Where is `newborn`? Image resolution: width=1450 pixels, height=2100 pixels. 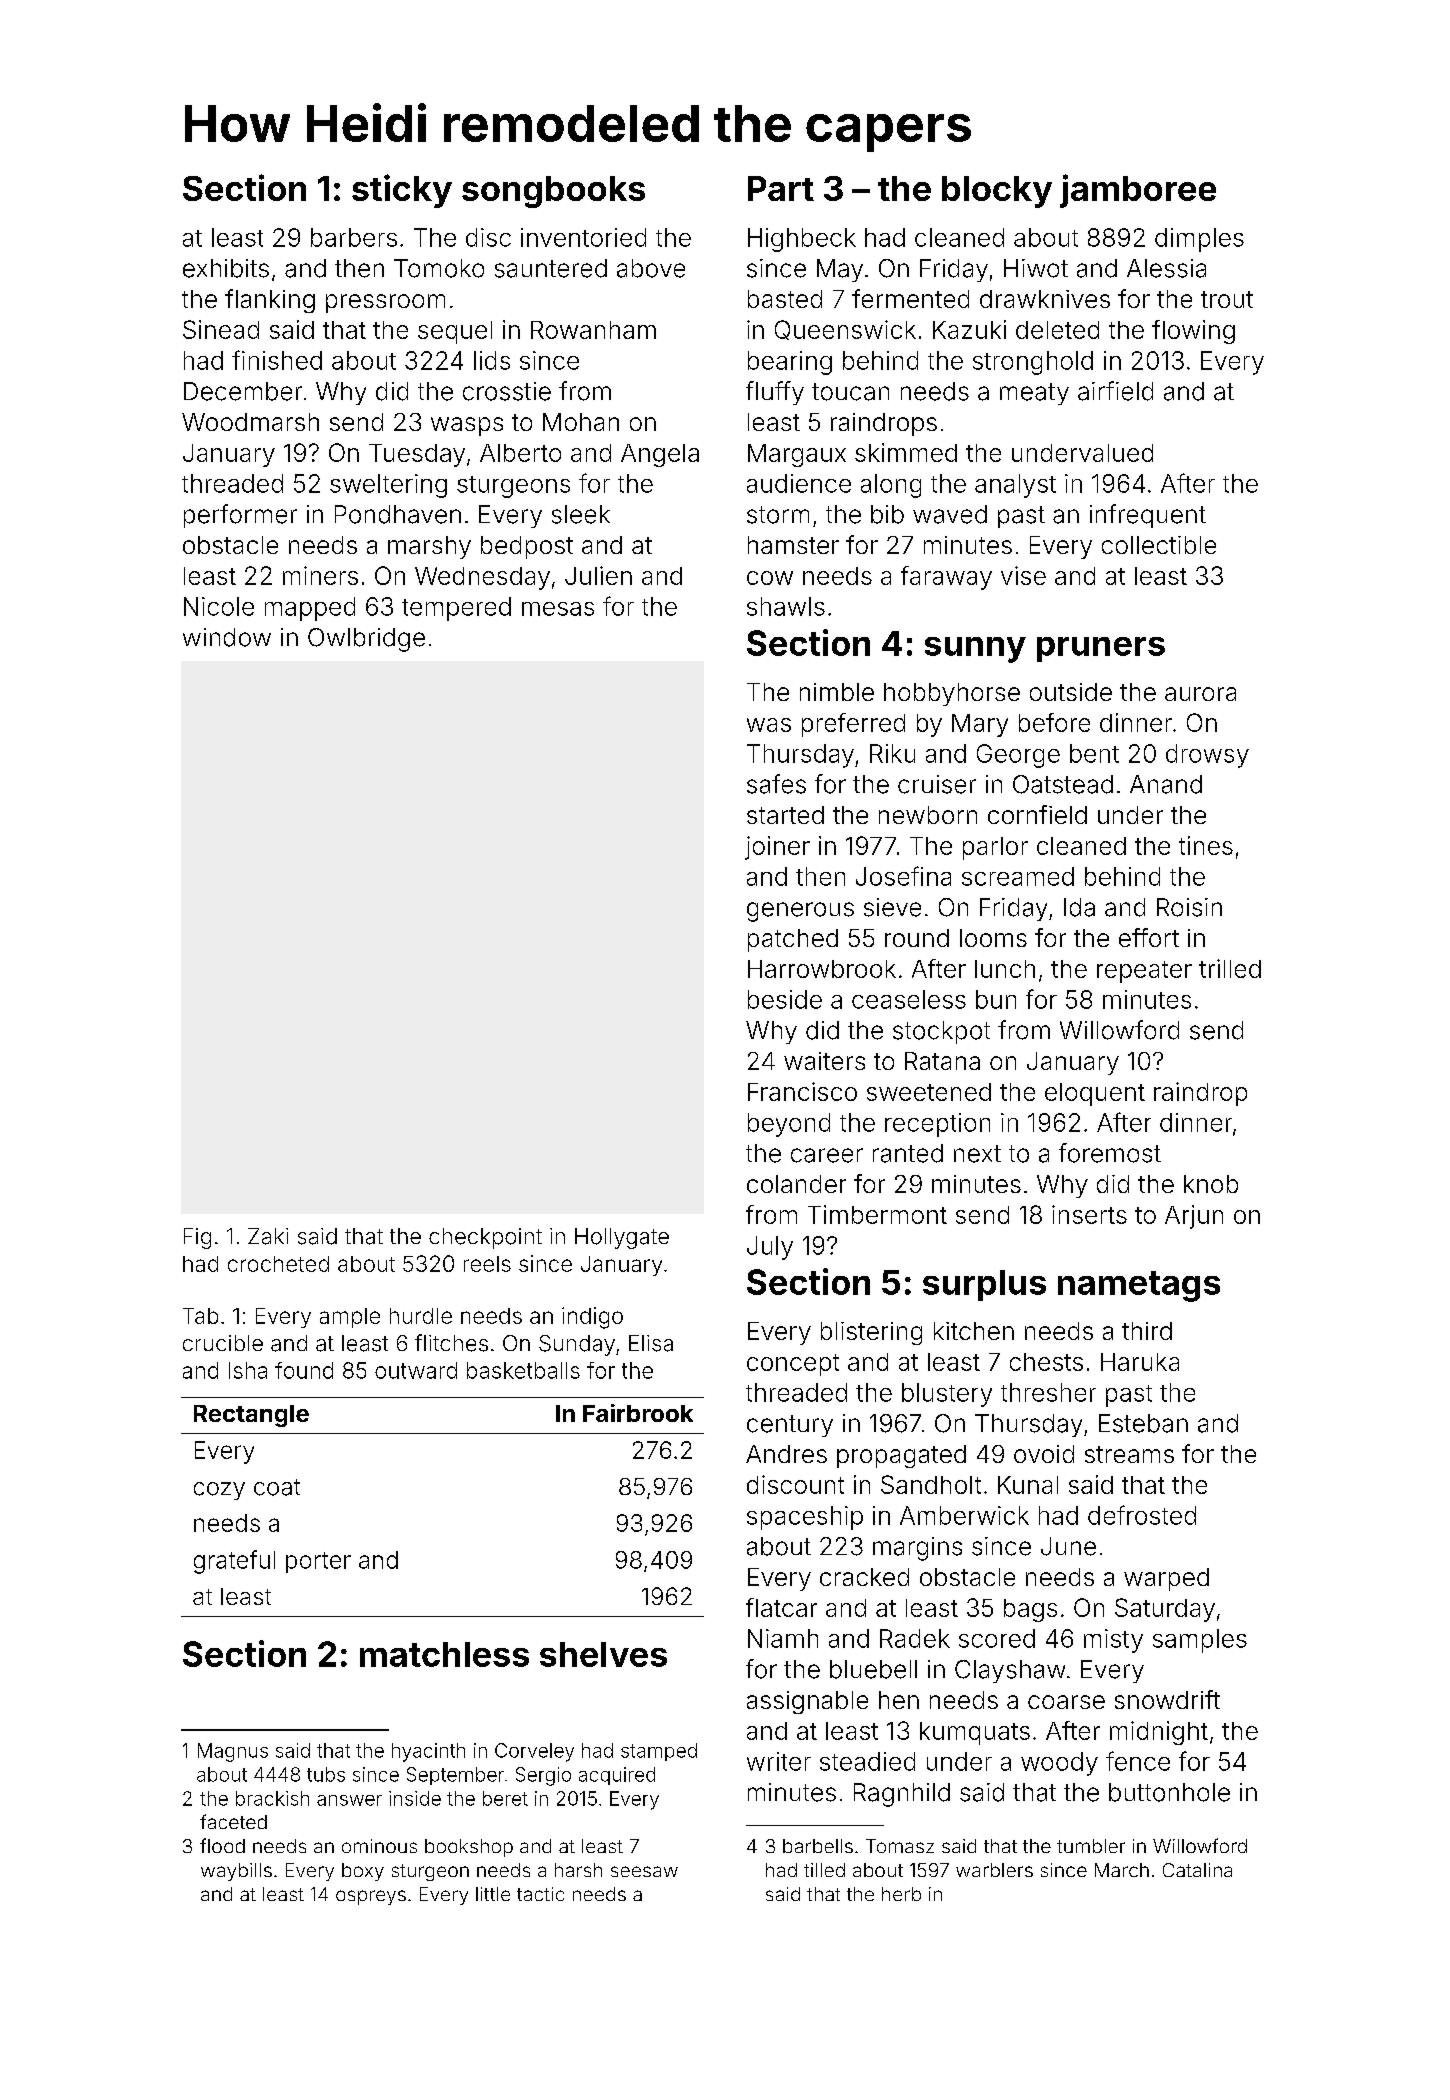 newborn is located at coordinates (928, 815).
